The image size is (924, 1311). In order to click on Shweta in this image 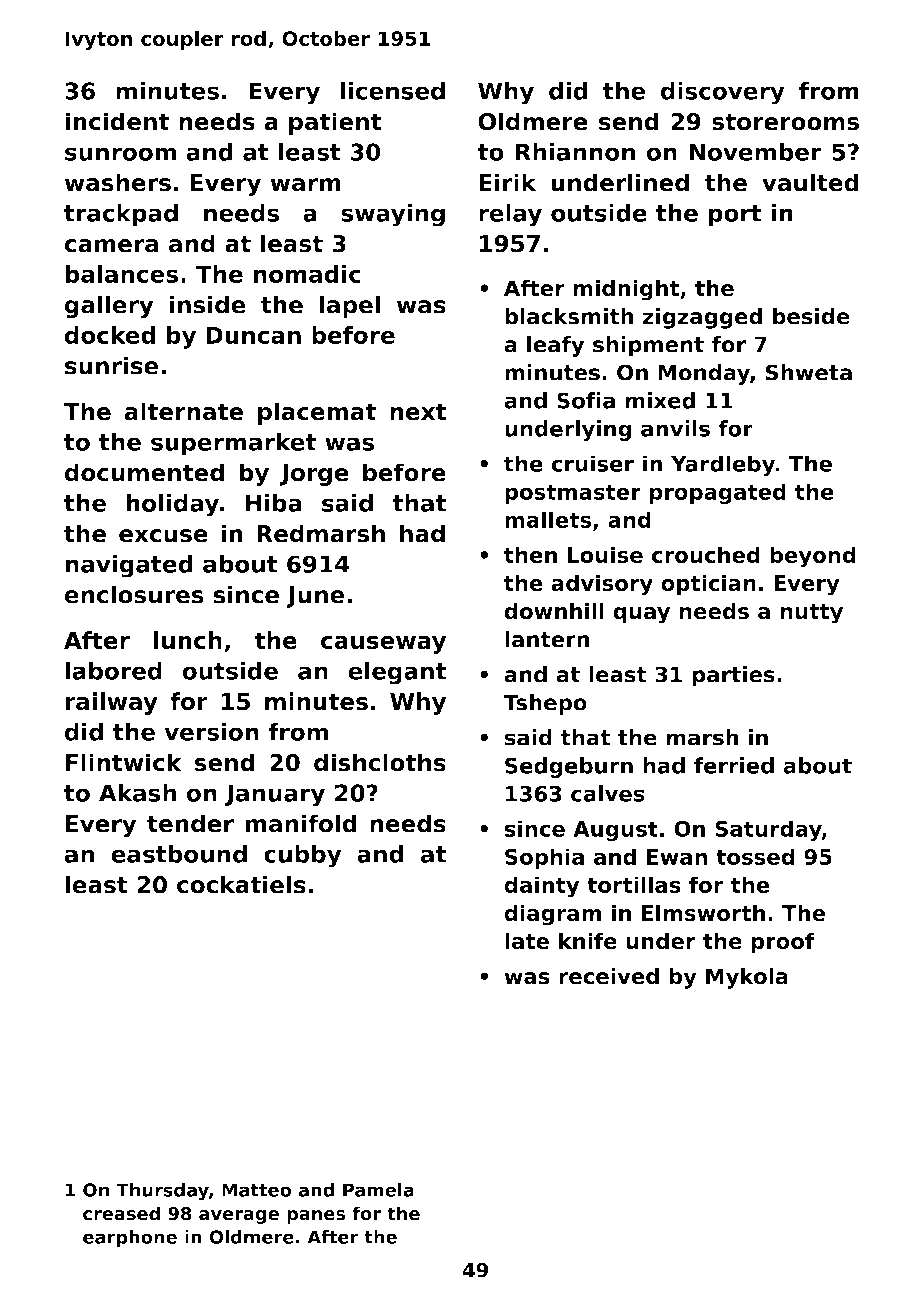, I will do `click(808, 372)`.
